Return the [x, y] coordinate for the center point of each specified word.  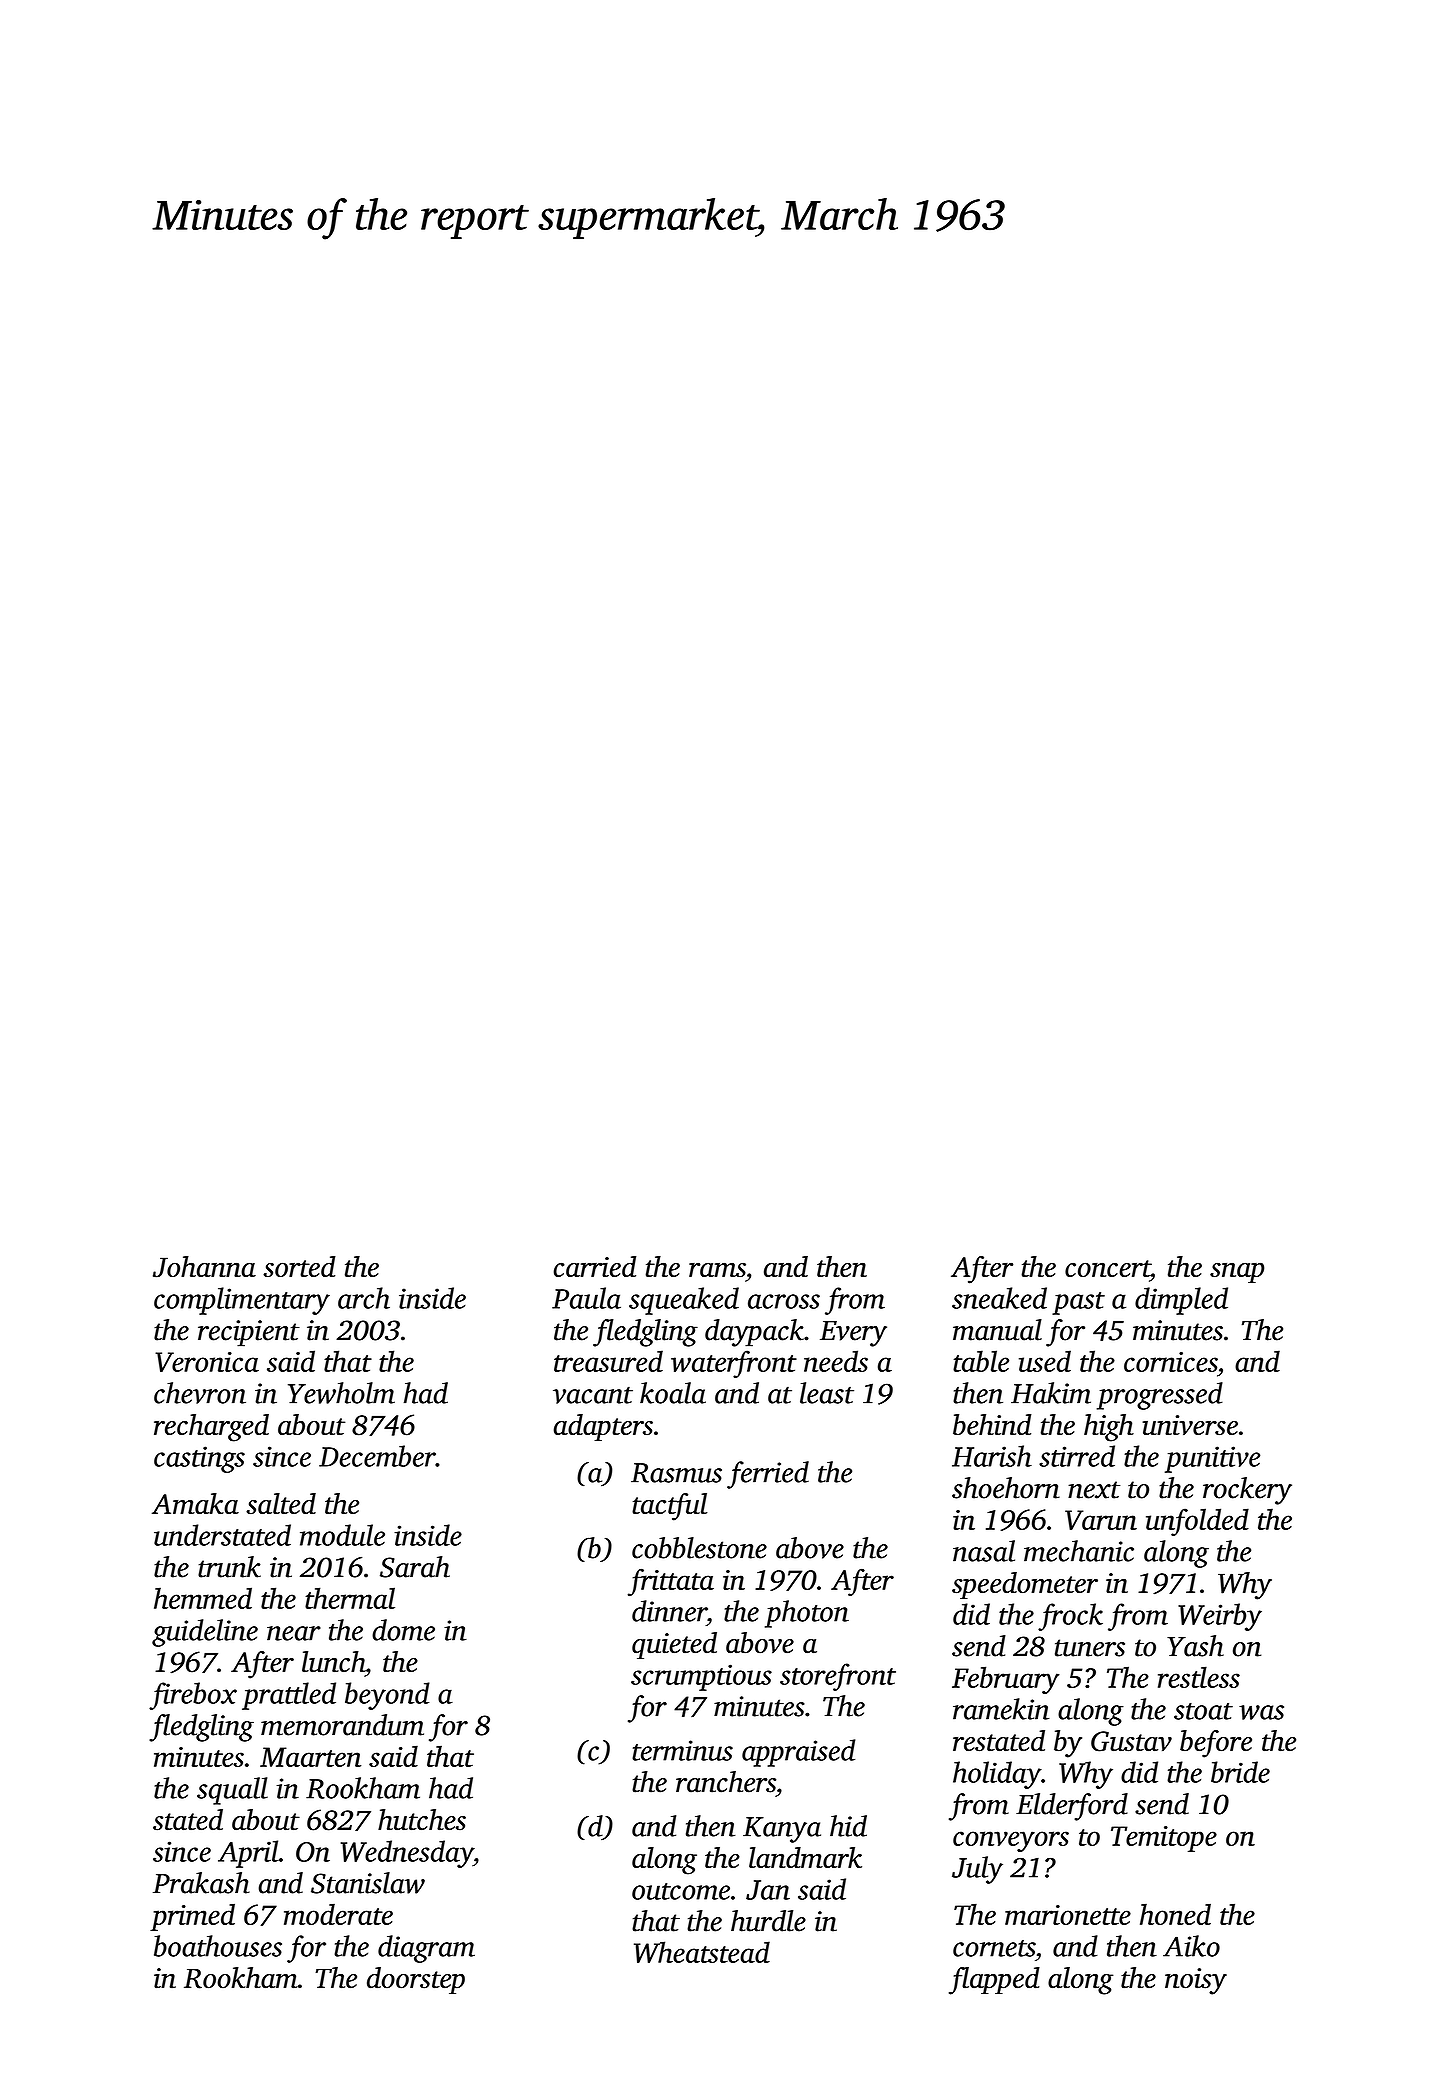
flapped [994, 1981]
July [977, 1870]
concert [1107, 1268]
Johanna [204, 1267]
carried [595, 1266]
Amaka [195, 1503]
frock [1070, 1617]
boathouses [218, 1946]
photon [807, 1614]
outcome [681, 1891]
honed [1175, 1914]
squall [232, 1791]
